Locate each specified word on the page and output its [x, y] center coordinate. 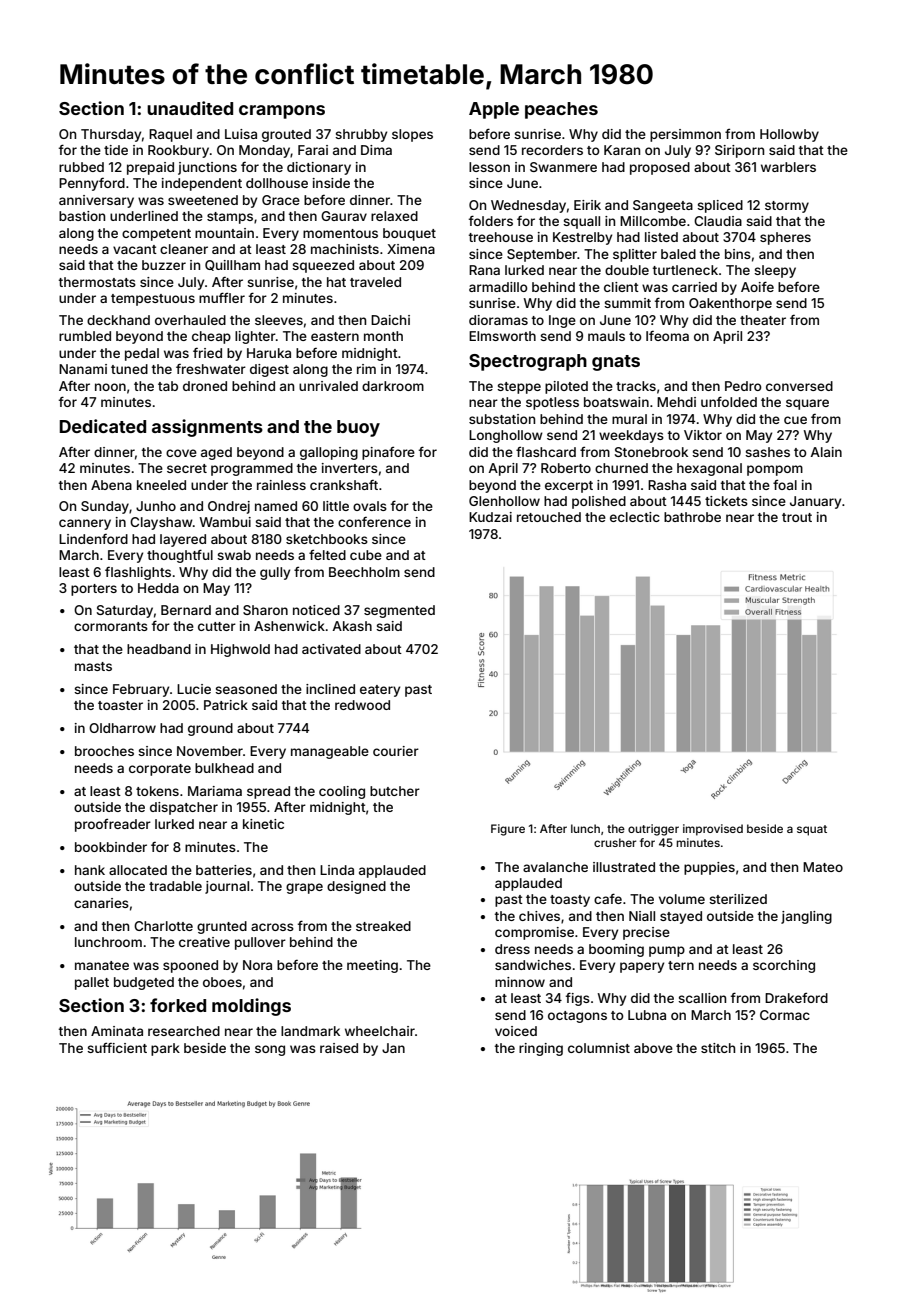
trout [797, 517]
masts [93, 666]
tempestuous [153, 300]
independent [202, 184]
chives [539, 916]
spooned [190, 966]
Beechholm [364, 572]
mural [629, 419]
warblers [788, 167]
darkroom [393, 386]
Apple [494, 110]
